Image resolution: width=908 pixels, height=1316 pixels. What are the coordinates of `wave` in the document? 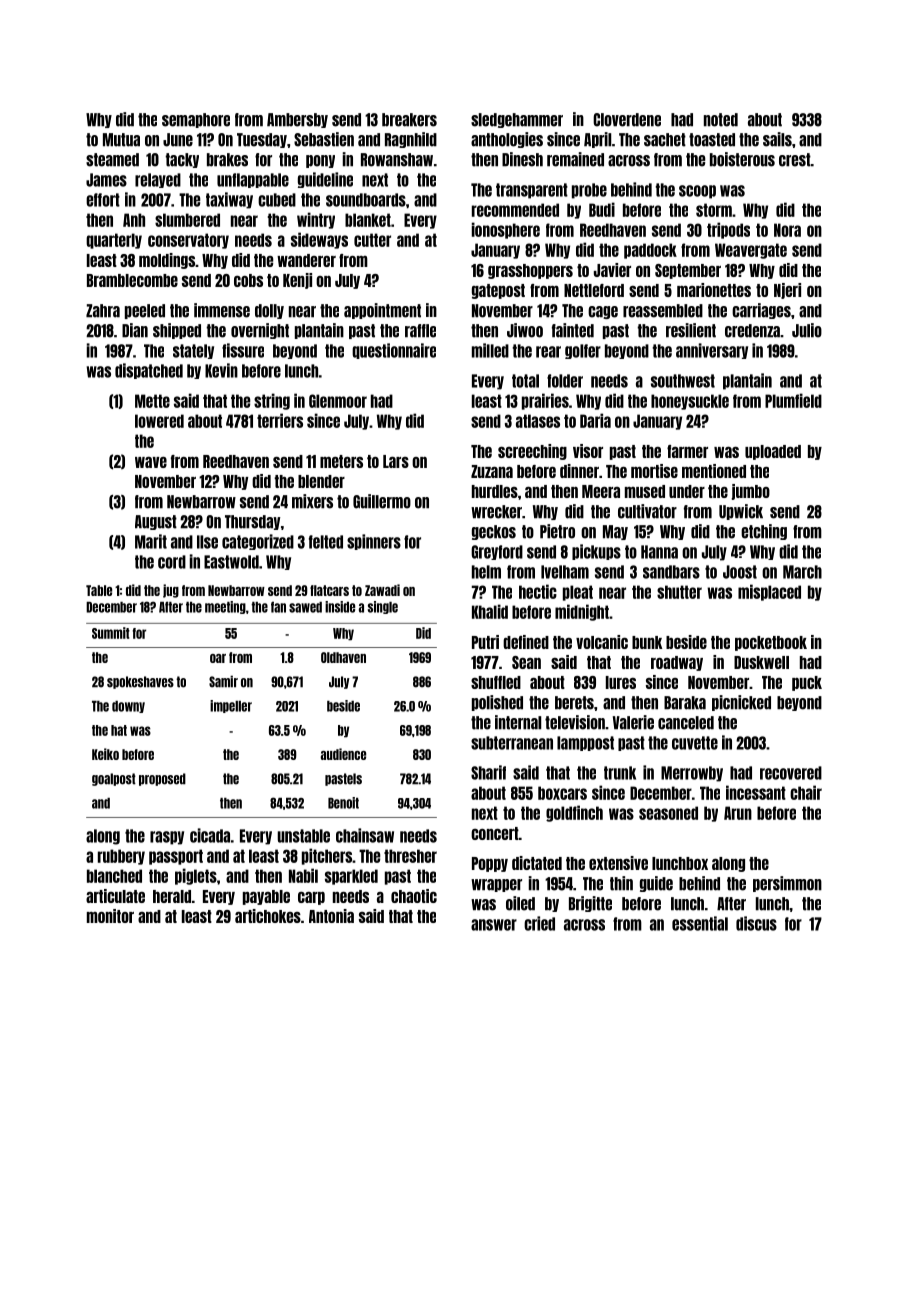 It's located at (151, 462).
